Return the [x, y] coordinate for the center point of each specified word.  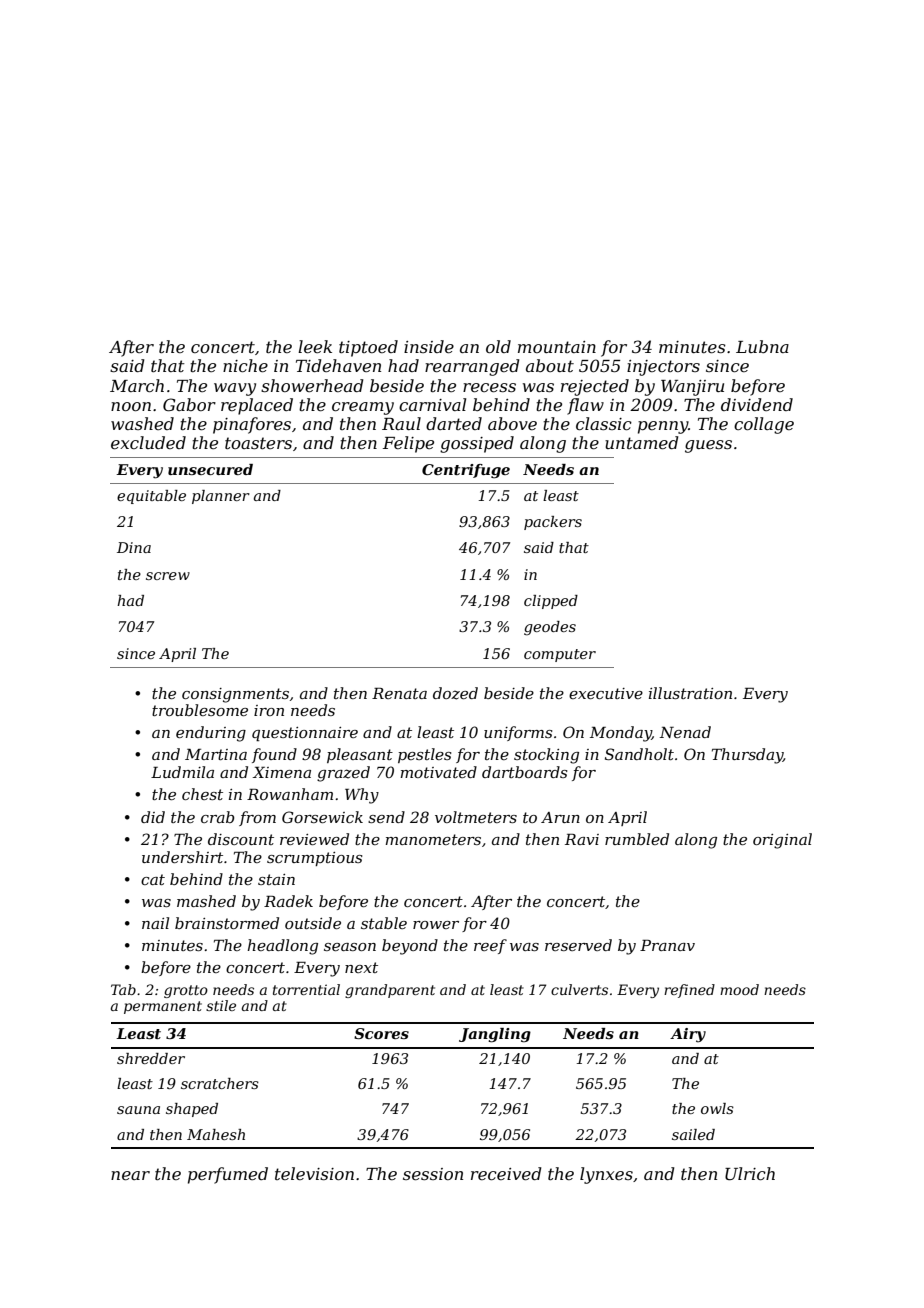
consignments [235, 695]
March [137, 385]
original [782, 841]
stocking [546, 756]
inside [429, 346]
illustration [690, 693]
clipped [551, 602]
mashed [206, 901]
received [506, 1173]
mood [739, 989]
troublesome [200, 710]
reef [490, 946]
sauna [138, 1110]
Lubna [762, 346]
